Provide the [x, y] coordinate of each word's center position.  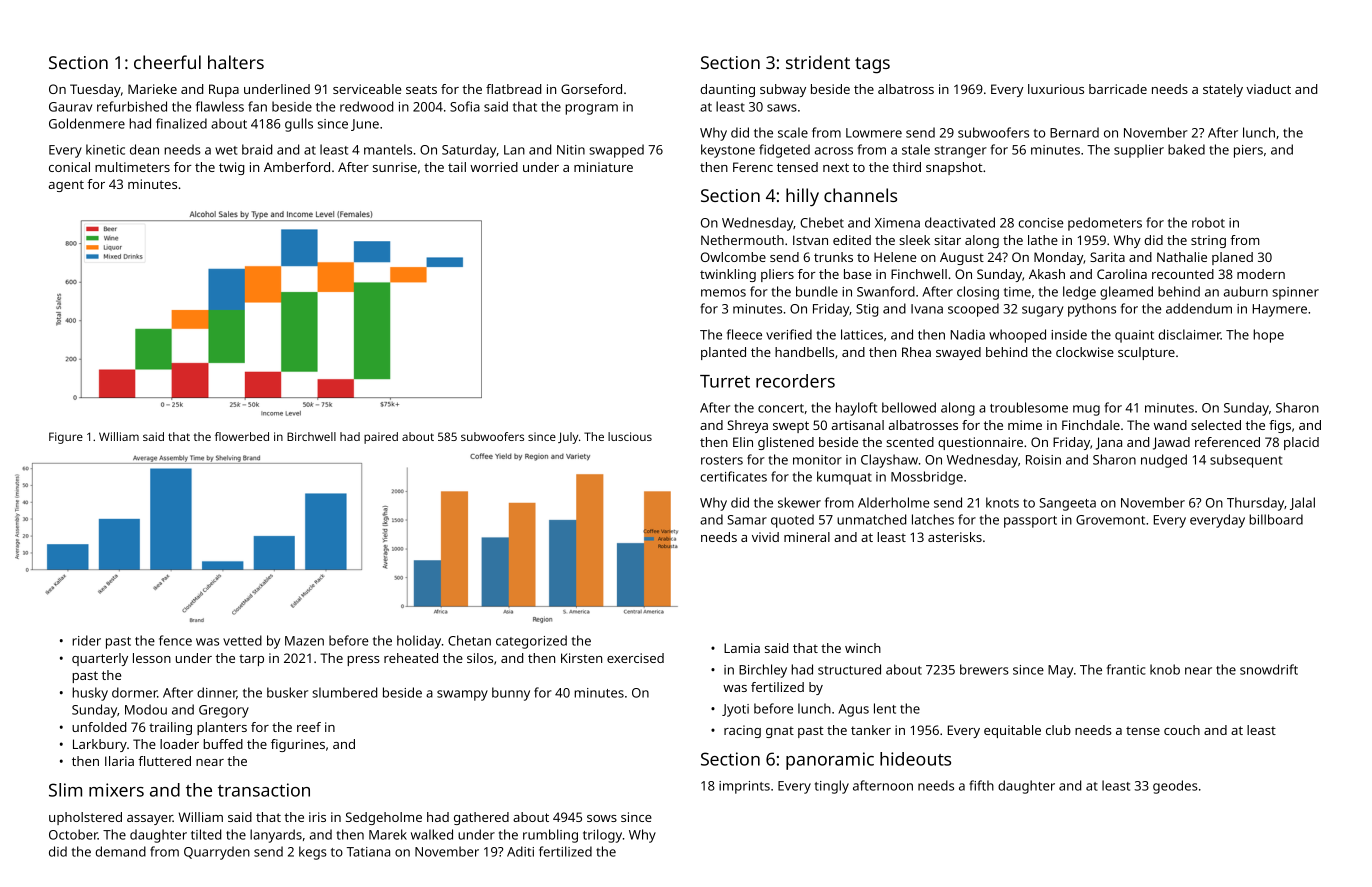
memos [723, 293]
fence [175, 640]
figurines [298, 745]
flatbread [513, 89]
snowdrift [1269, 669]
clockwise [1085, 352]
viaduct [1268, 89]
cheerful [167, 62]
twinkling [728, 275]
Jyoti [735, 710]
